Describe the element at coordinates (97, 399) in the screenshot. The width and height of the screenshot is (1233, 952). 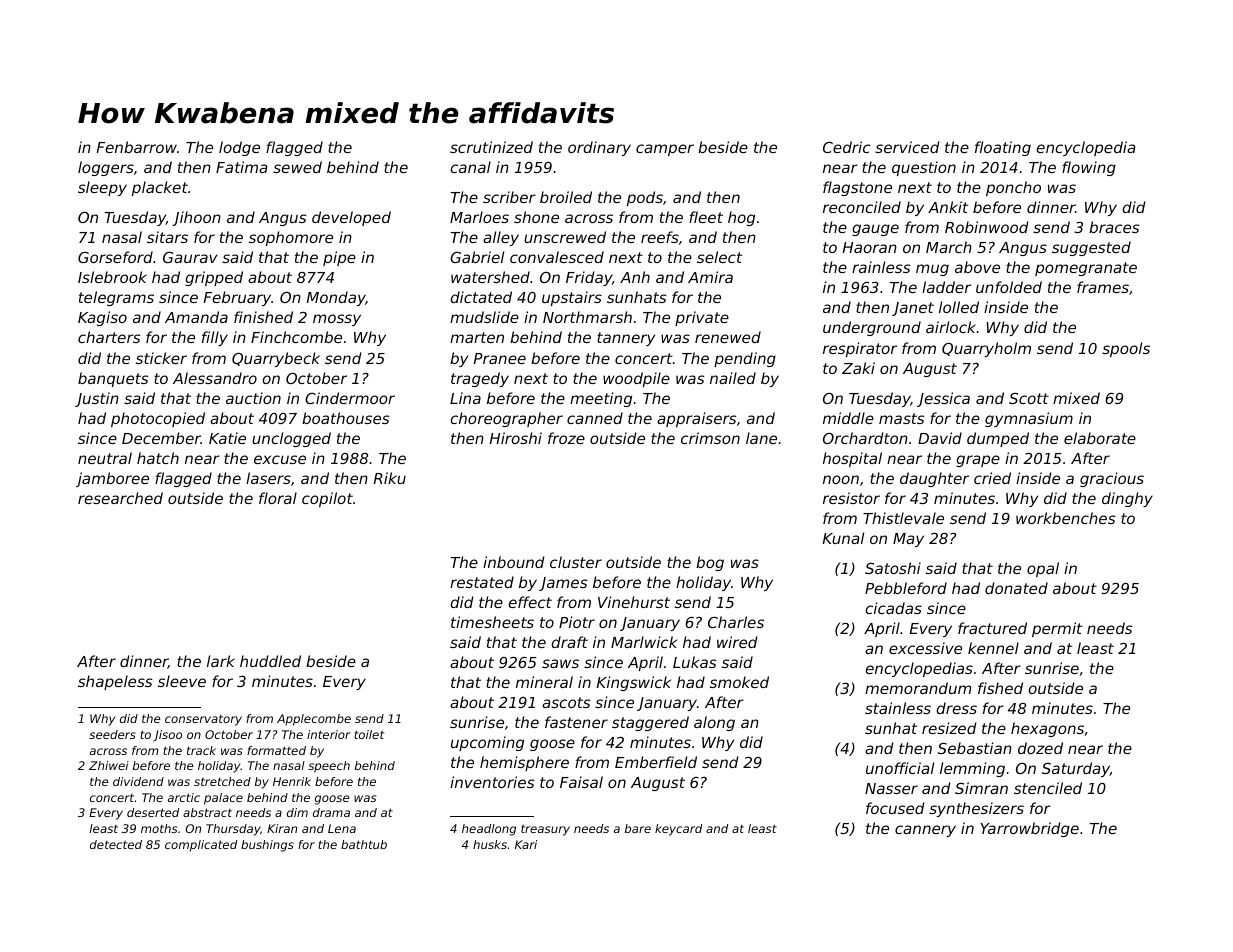
I see `Justin` at that location.
